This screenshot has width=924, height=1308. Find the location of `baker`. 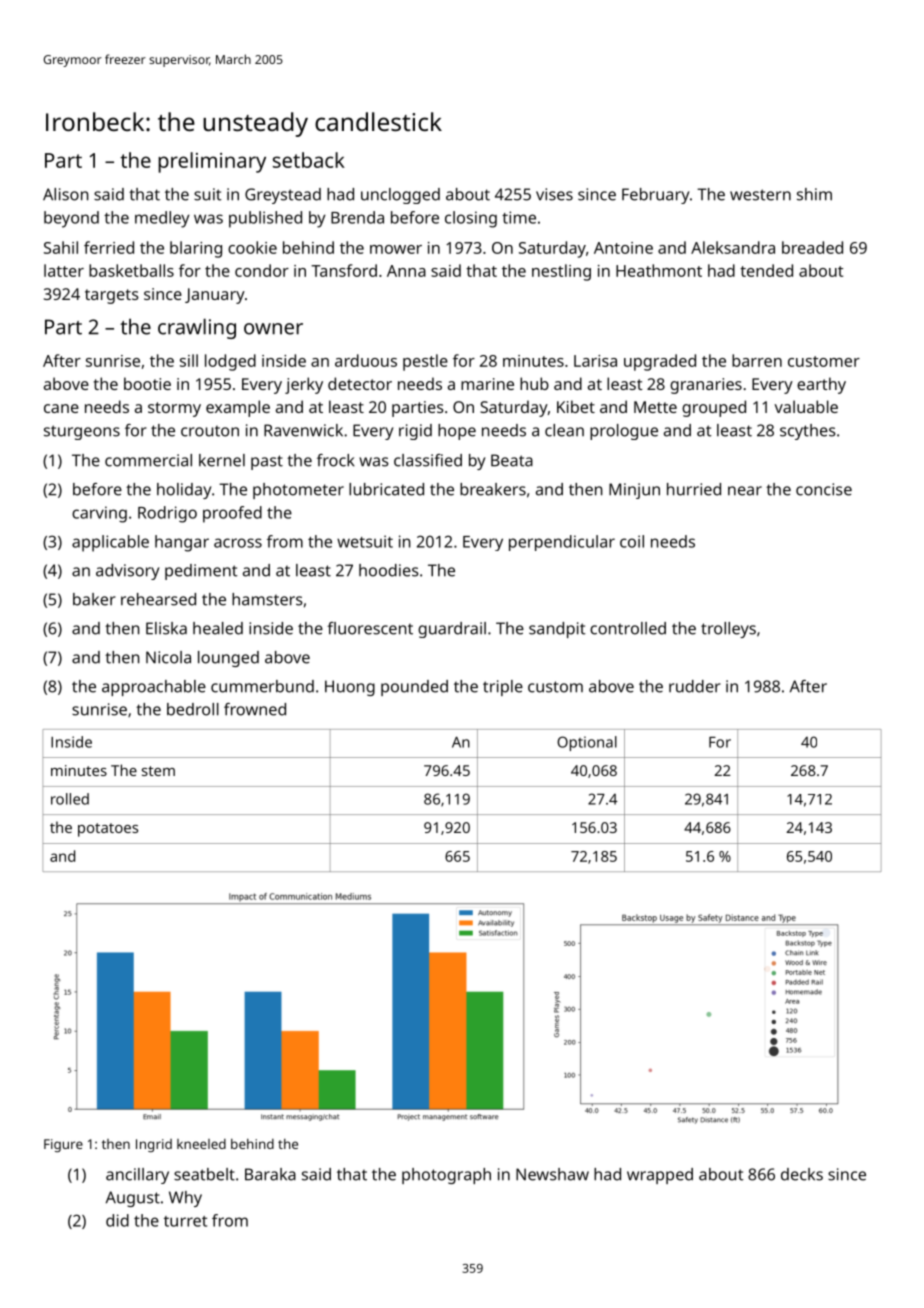

baker is located at coordinates (94, 599).
